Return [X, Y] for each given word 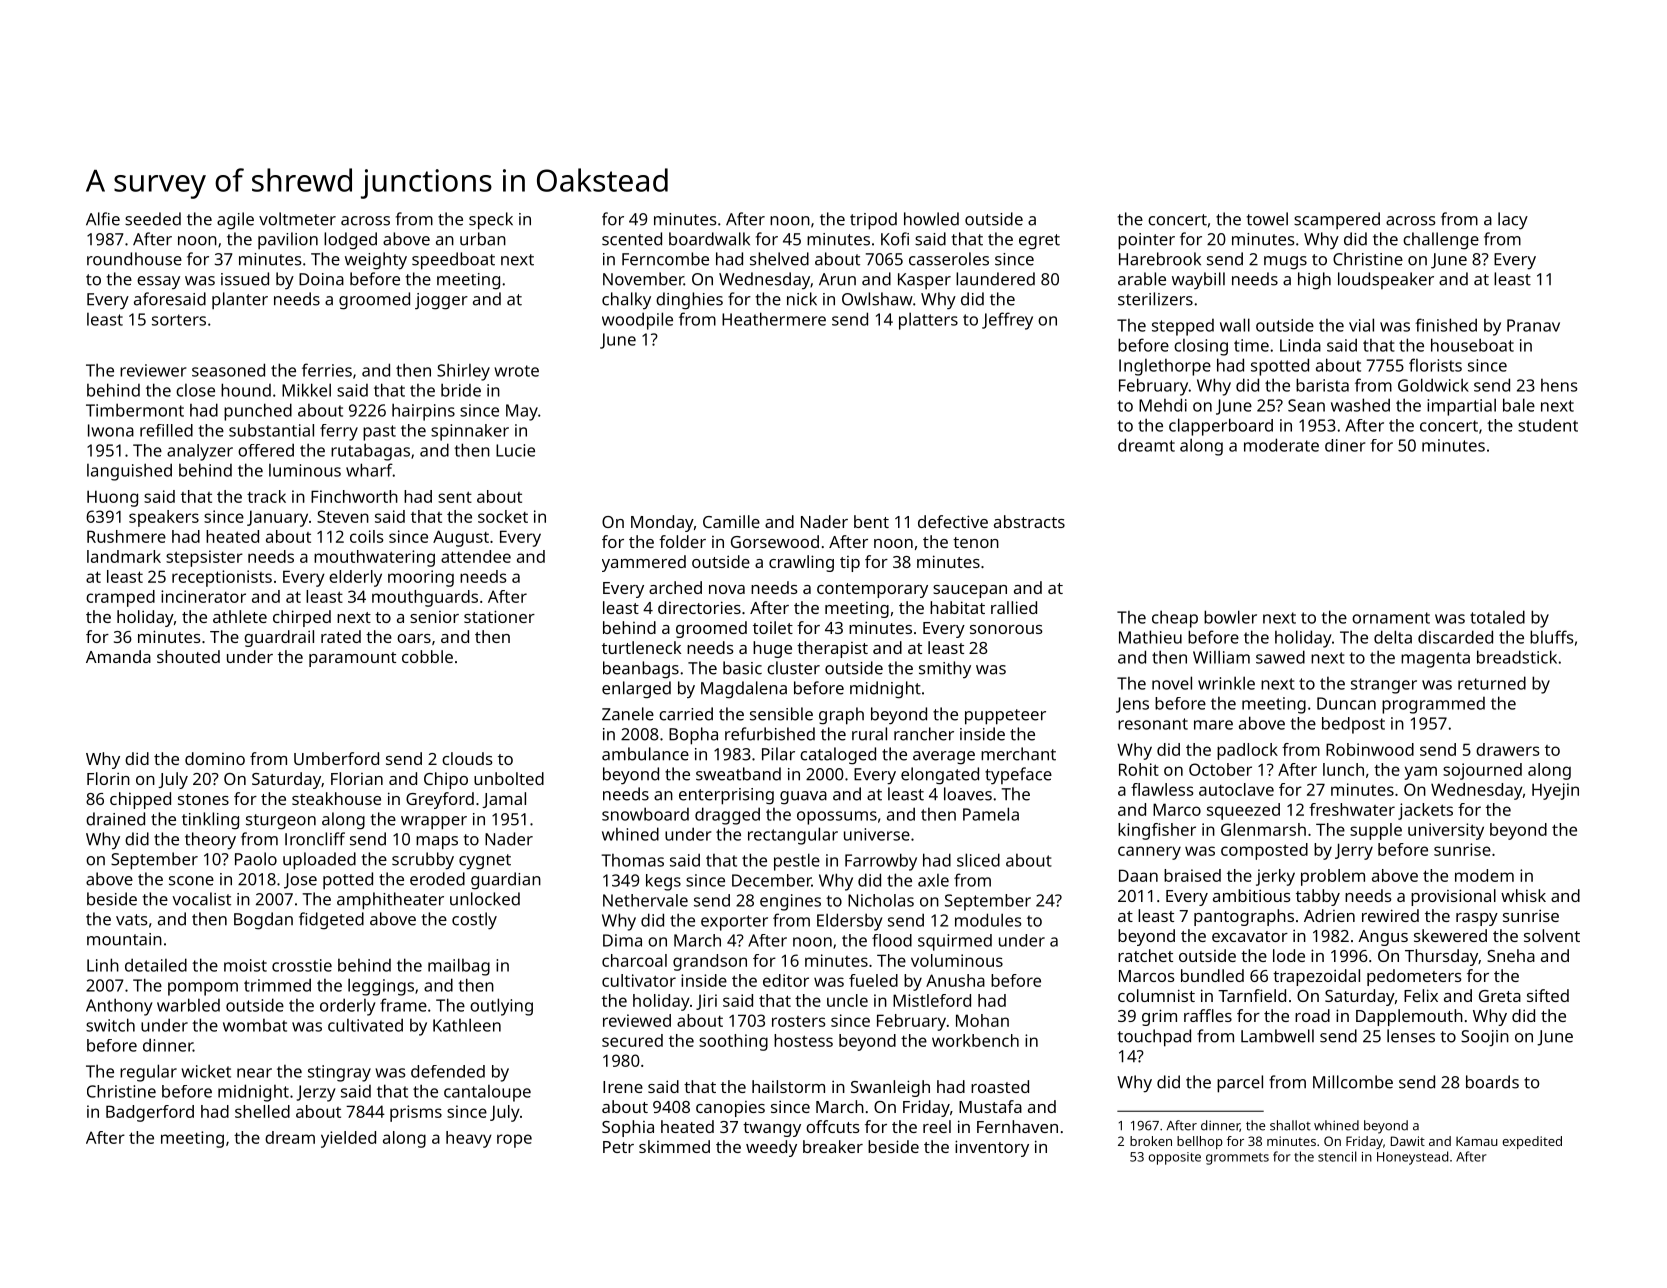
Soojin [1485, 1038]
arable [1142, 279]
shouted [188, 656]
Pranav [1533, 325]
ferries [327, 370]
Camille [731, 521]
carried [686, 714]
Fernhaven [1017, 1126]
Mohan [982, 1020]
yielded [348, 1139]
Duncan [1346, 703]
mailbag [459, 967]
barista [1322, 385]
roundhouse [134, 259]
